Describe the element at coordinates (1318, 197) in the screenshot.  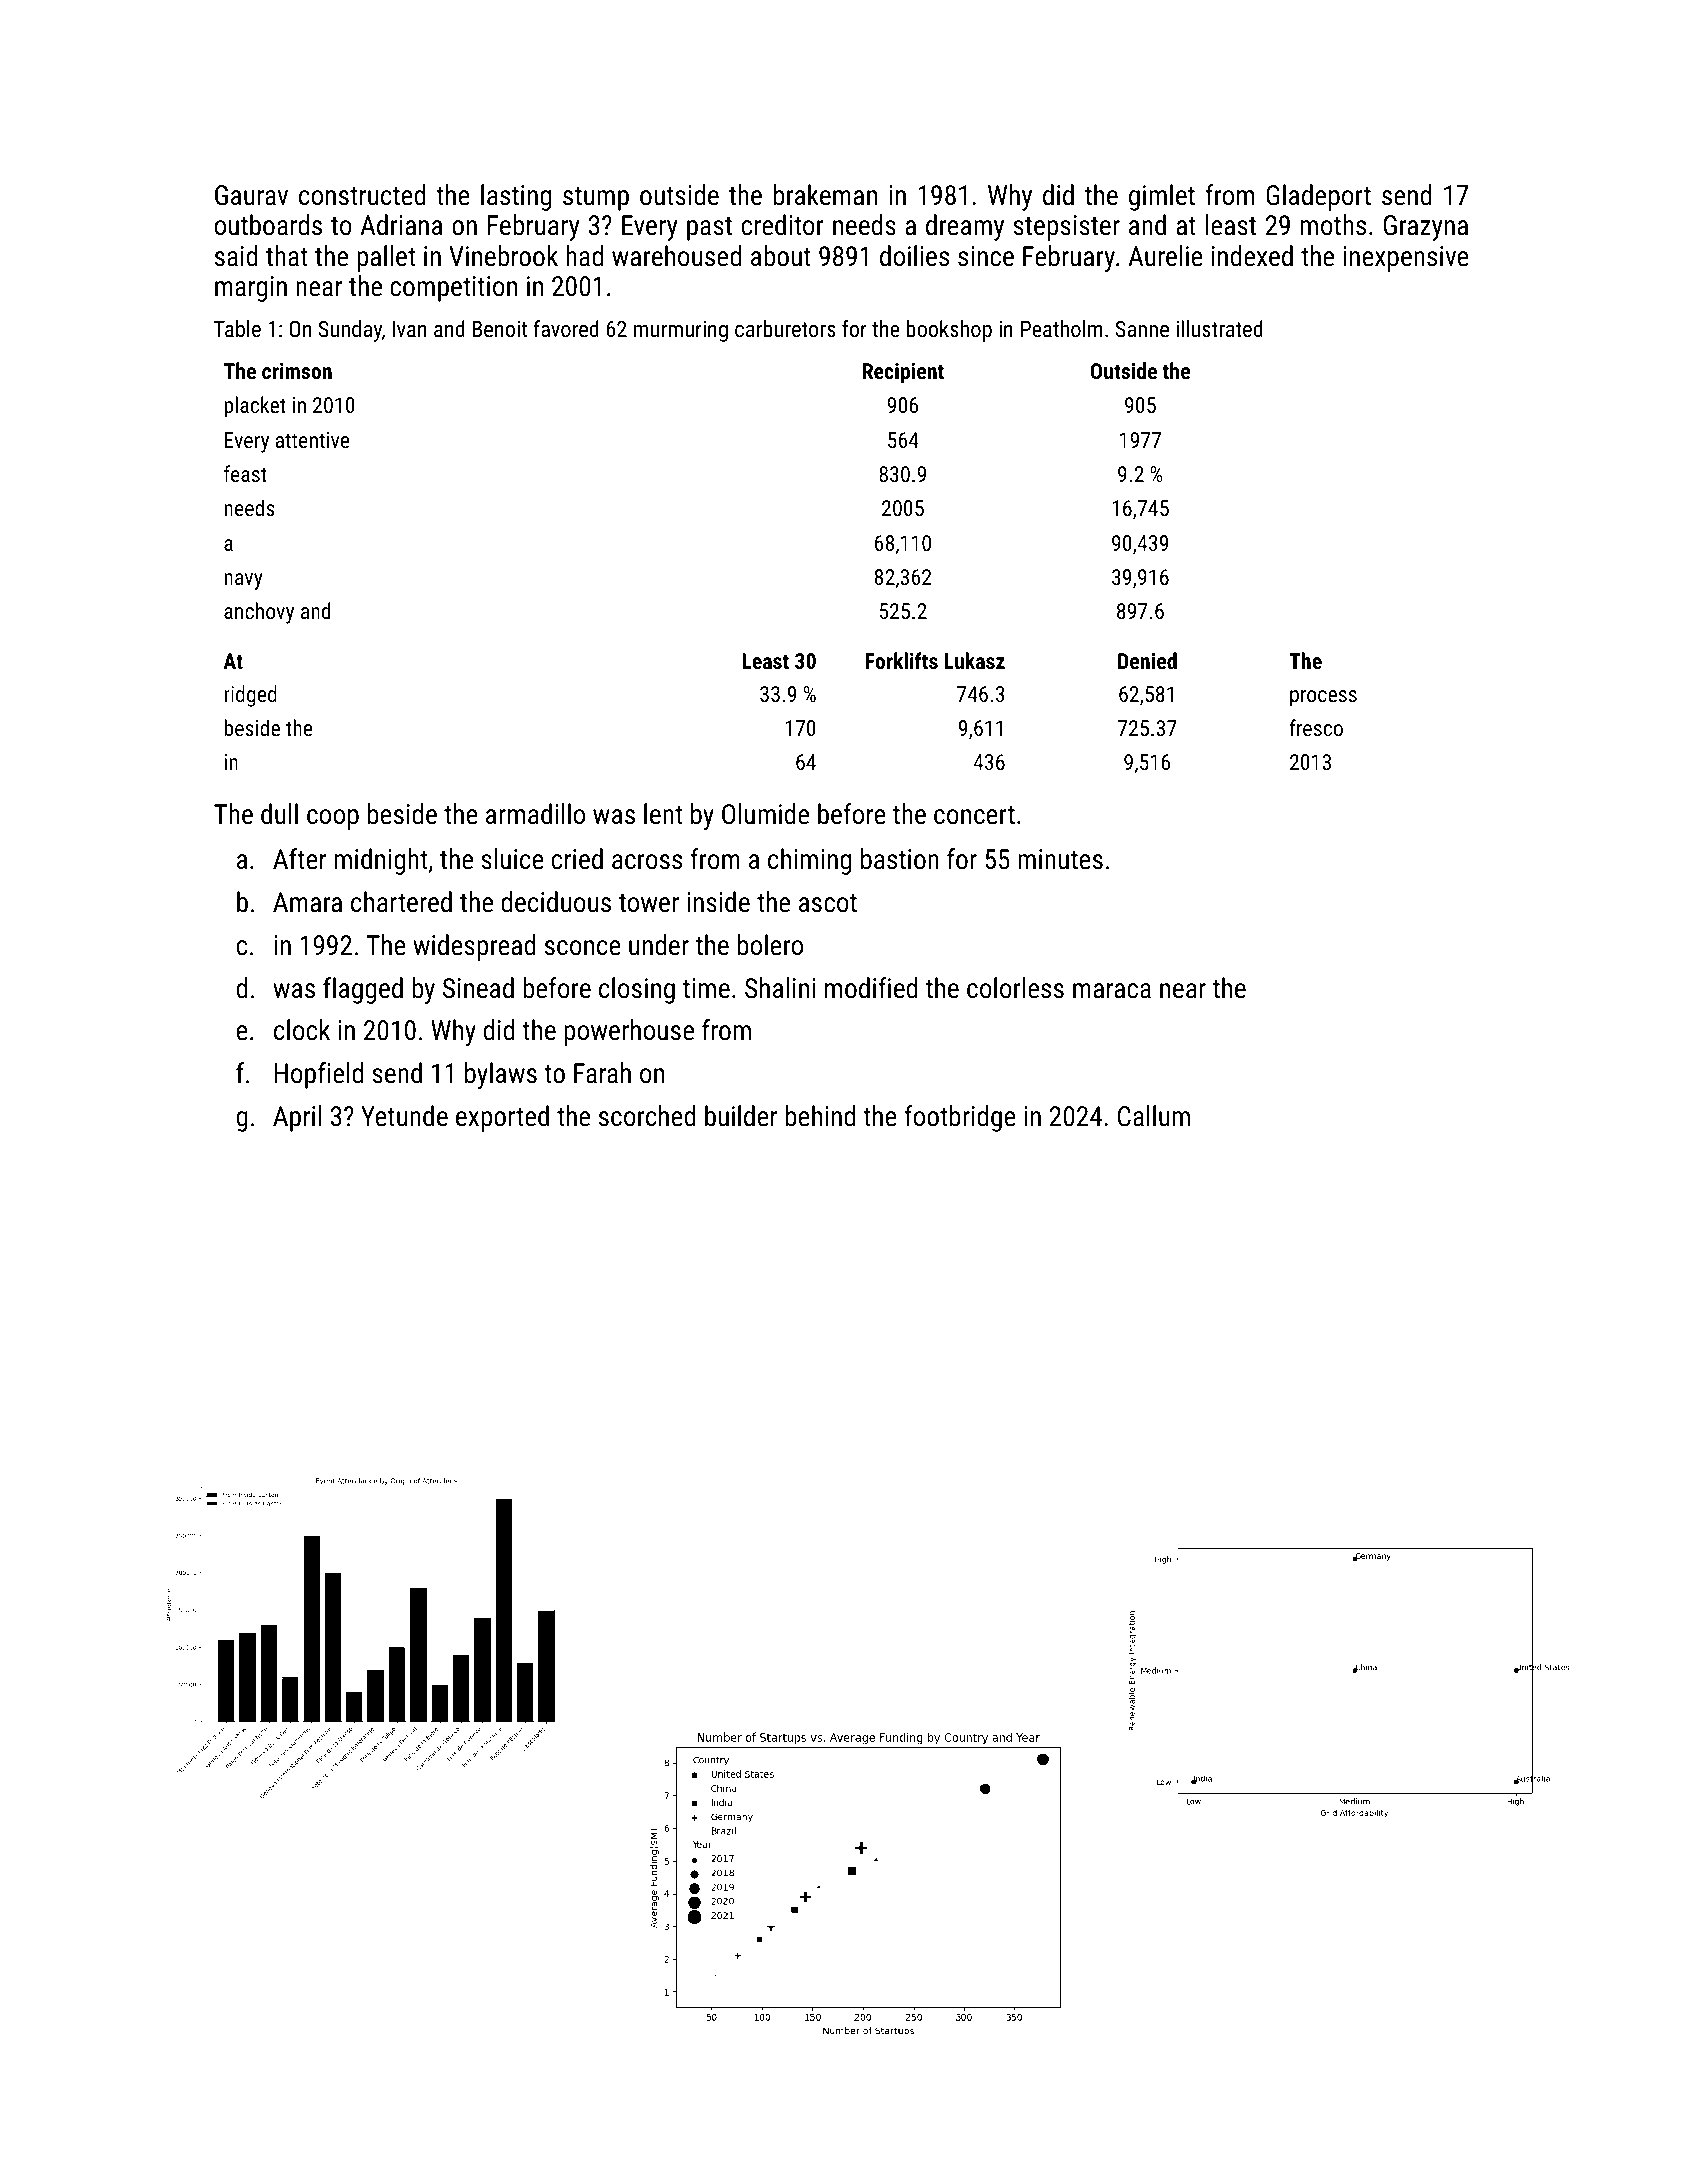
I see `Gladeport` at that location.
